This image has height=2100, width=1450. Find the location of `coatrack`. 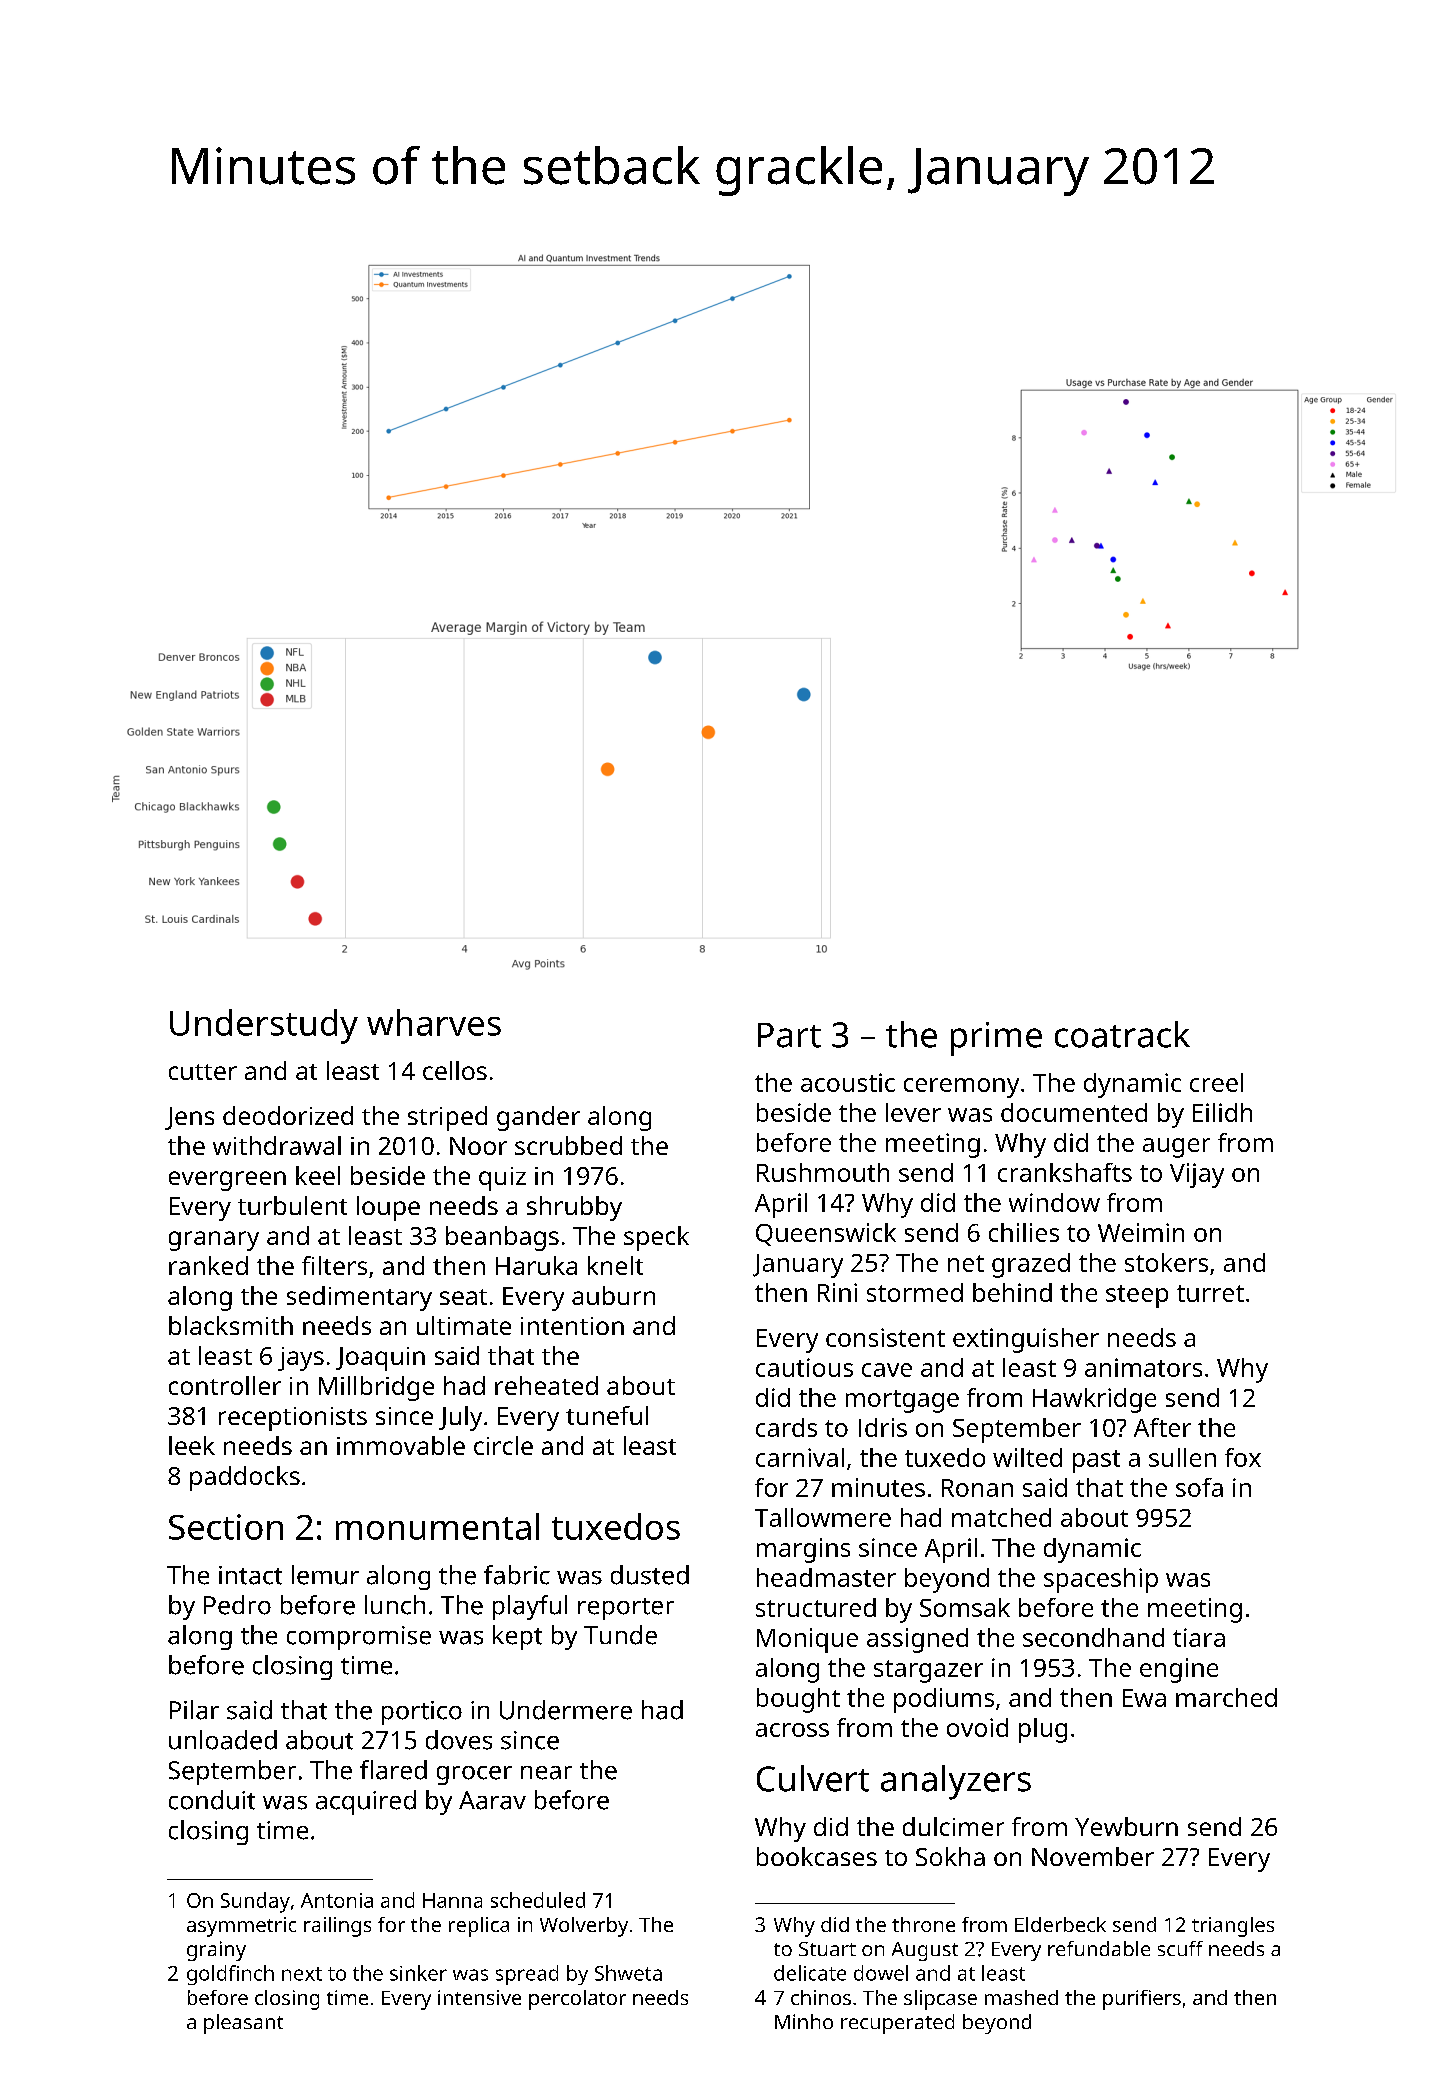

coatrack is located at coordinates (1122, 1034).
